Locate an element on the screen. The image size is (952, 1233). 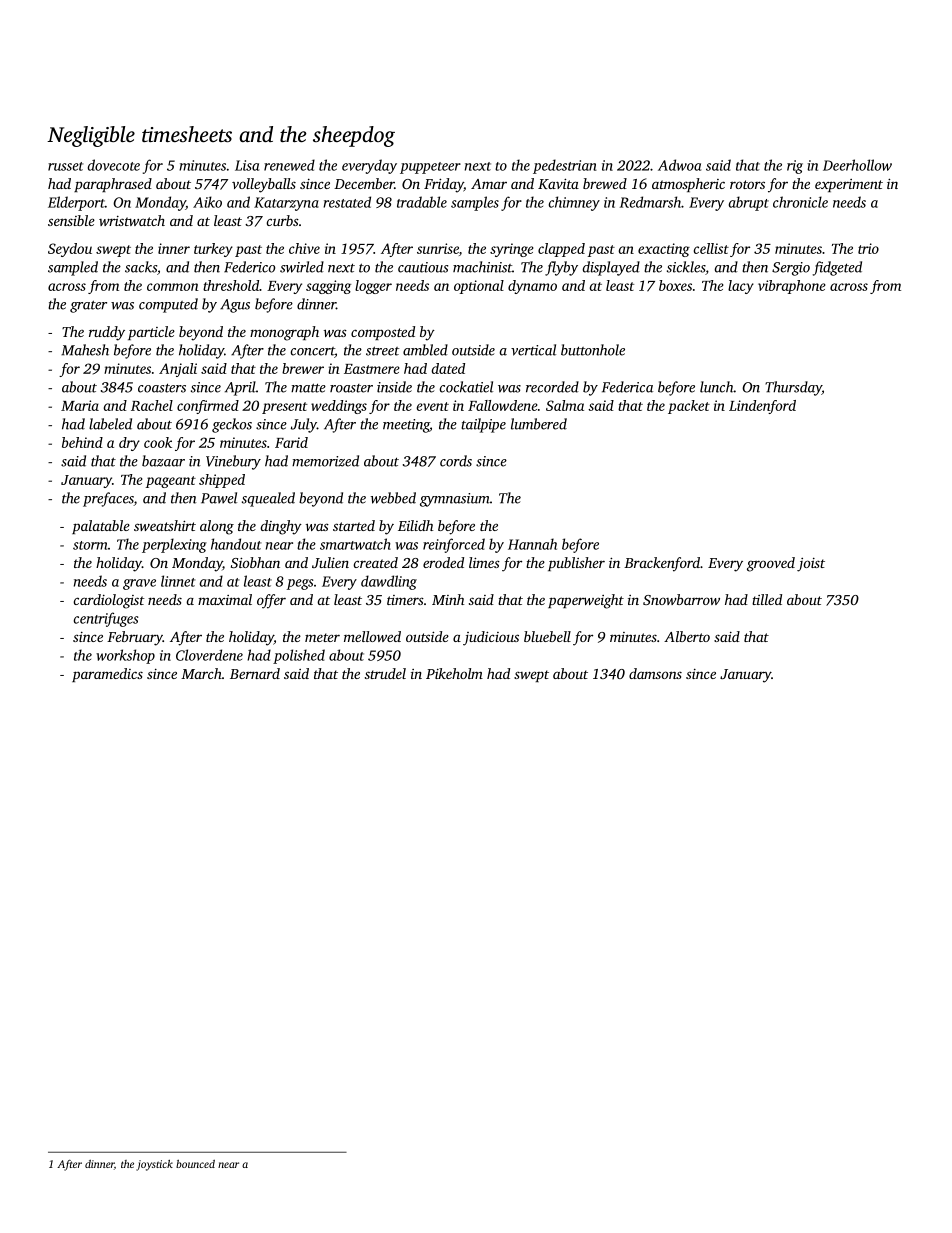
bounced is located at coordinates (195, 1164).
